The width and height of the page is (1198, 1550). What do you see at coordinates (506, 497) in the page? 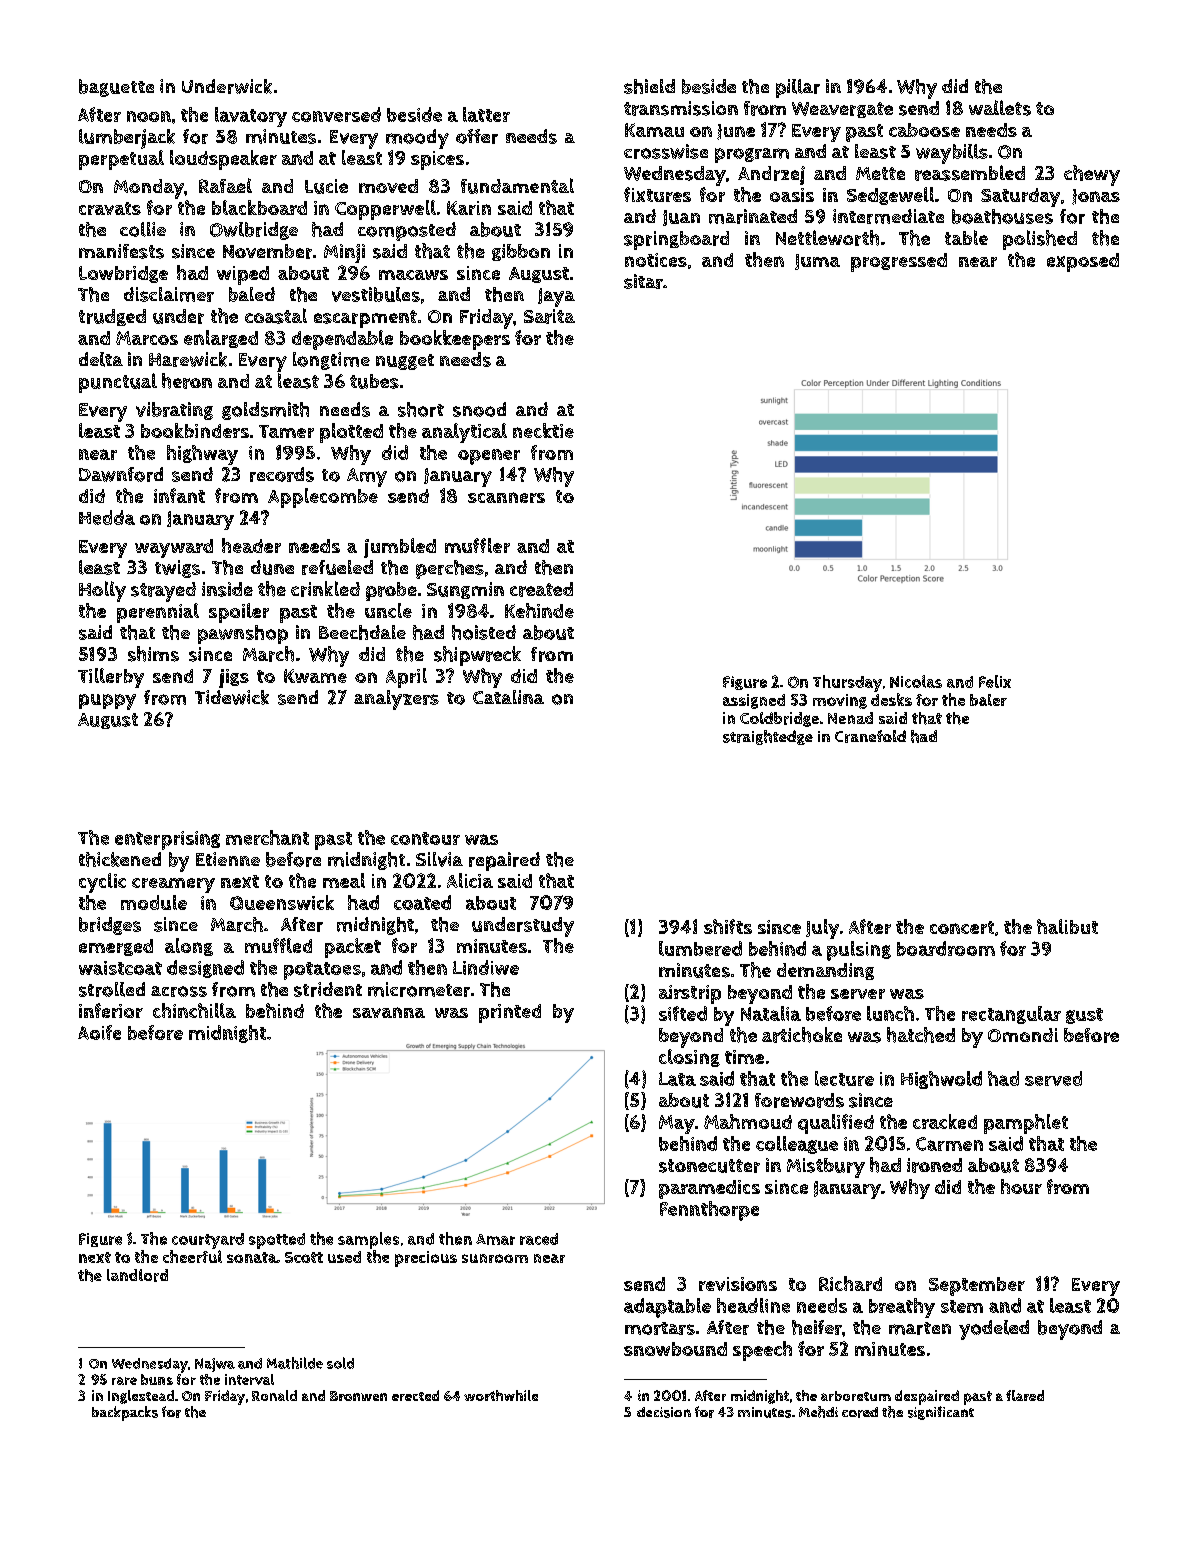
I see `scanners` at bounding box center [506, 497].
